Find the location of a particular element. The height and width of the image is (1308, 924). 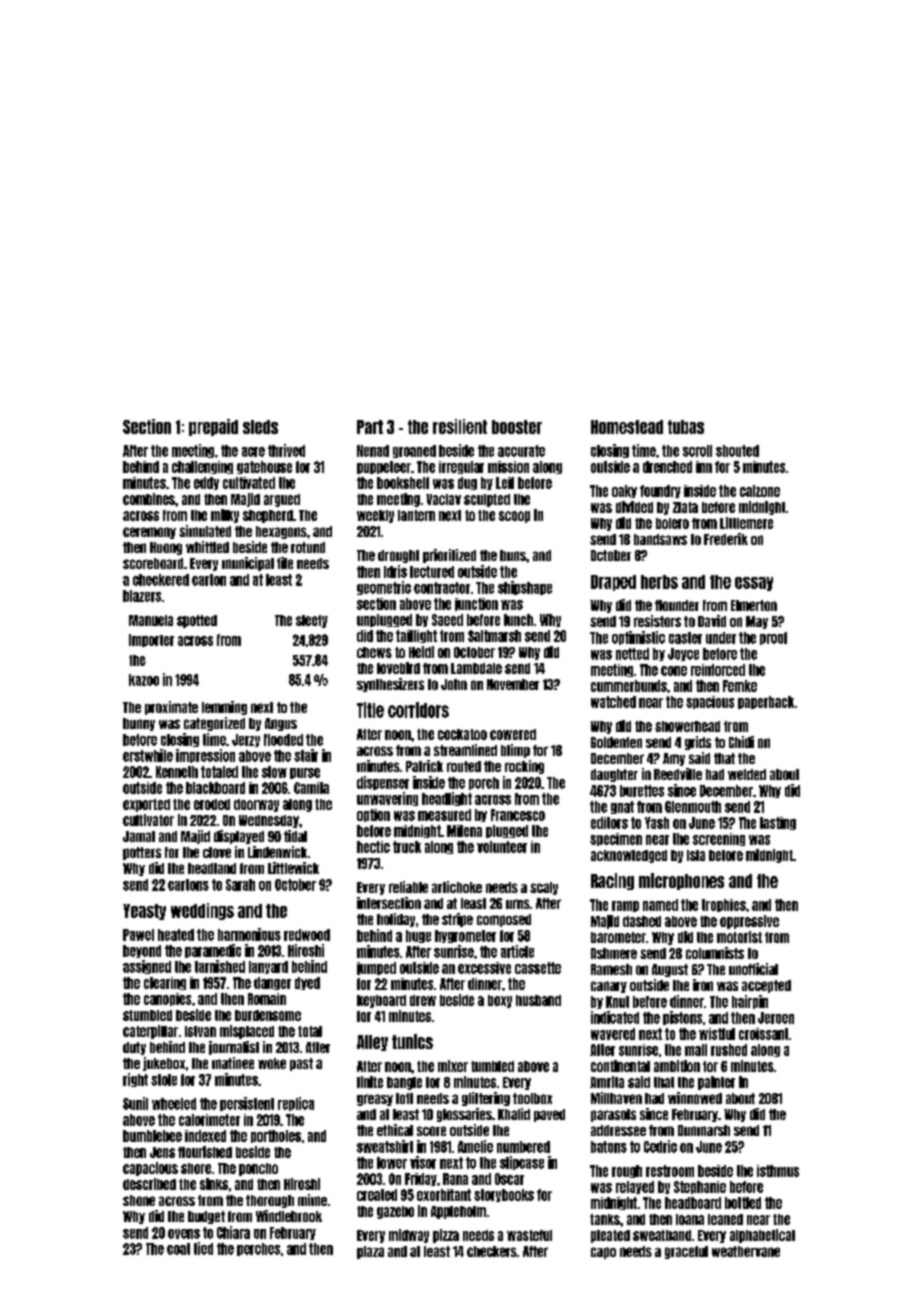

isthmus is located at coordinates (778, 1171).
